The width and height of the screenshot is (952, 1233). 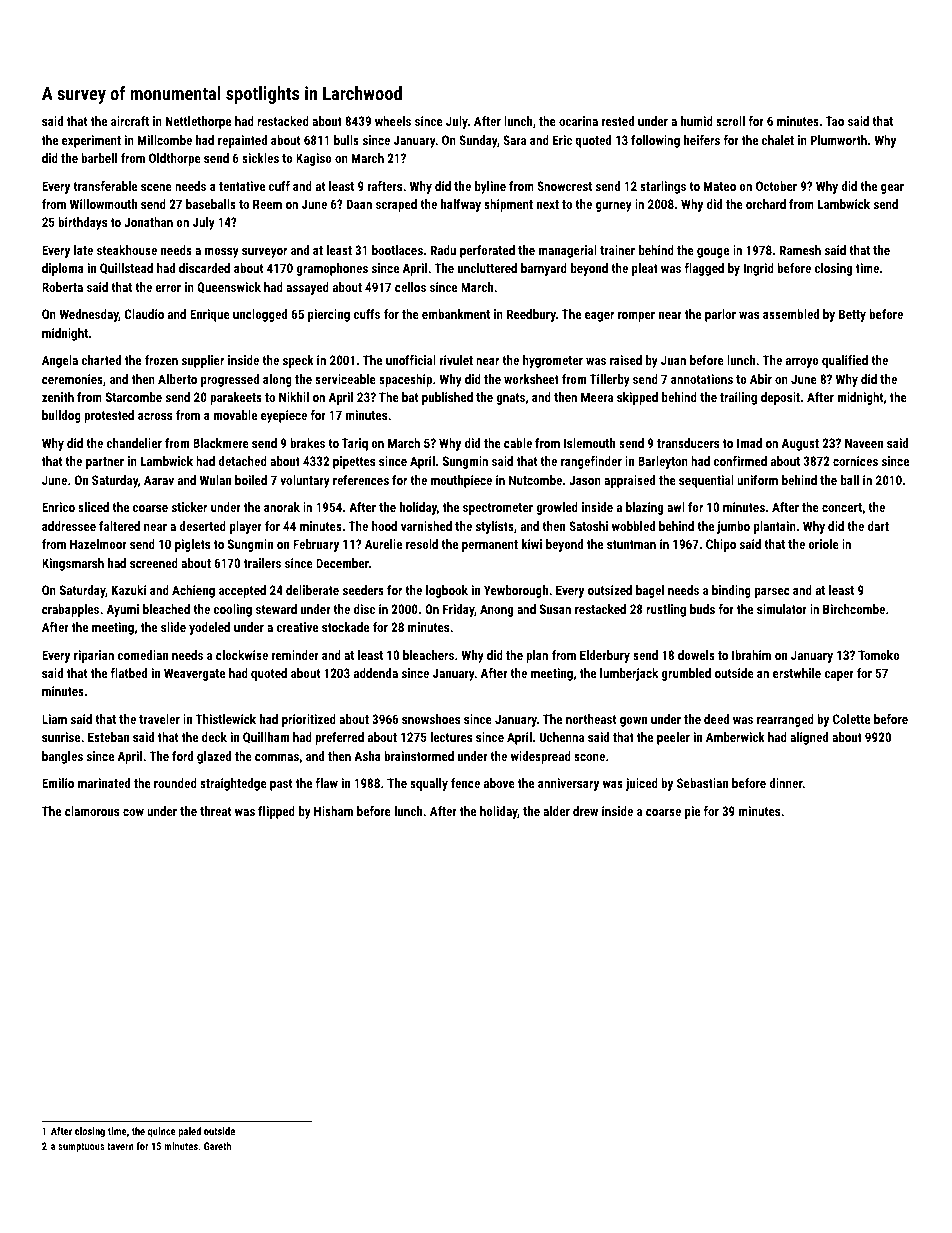 I want to click on Gareth, so click(x=217, y=1146).
